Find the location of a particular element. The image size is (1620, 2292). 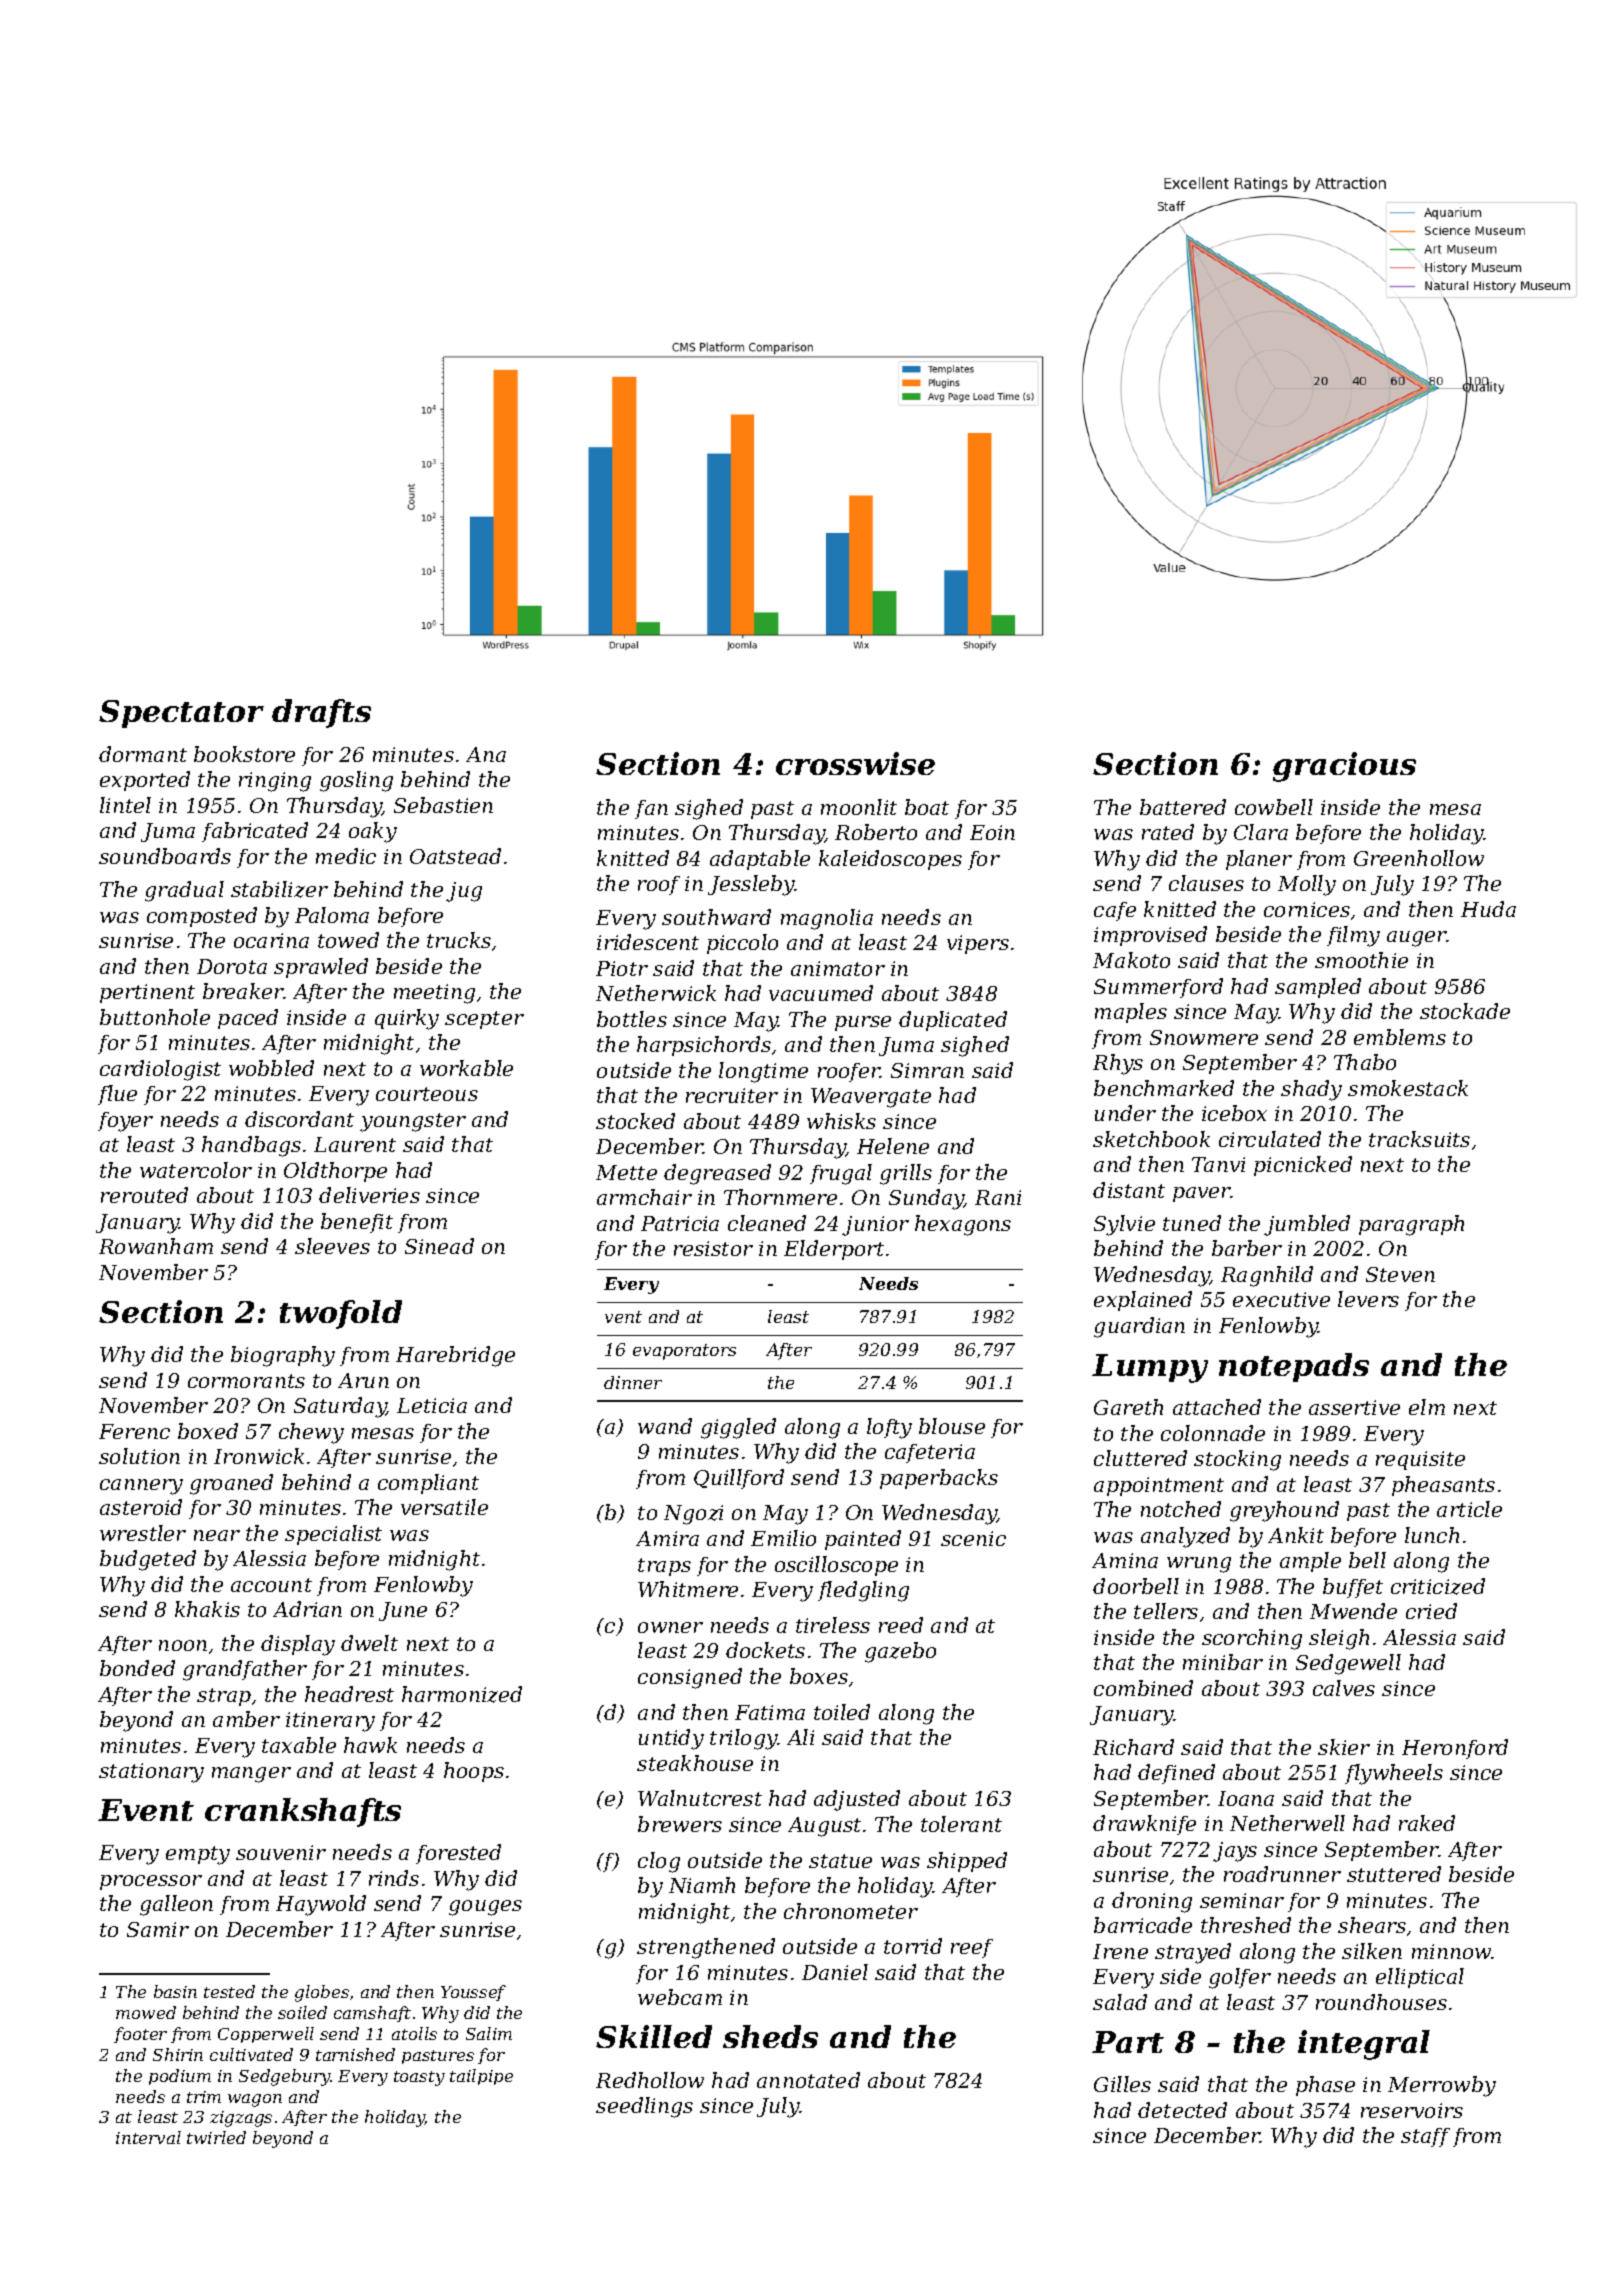

paced is located at coordinates (248, 1019).
